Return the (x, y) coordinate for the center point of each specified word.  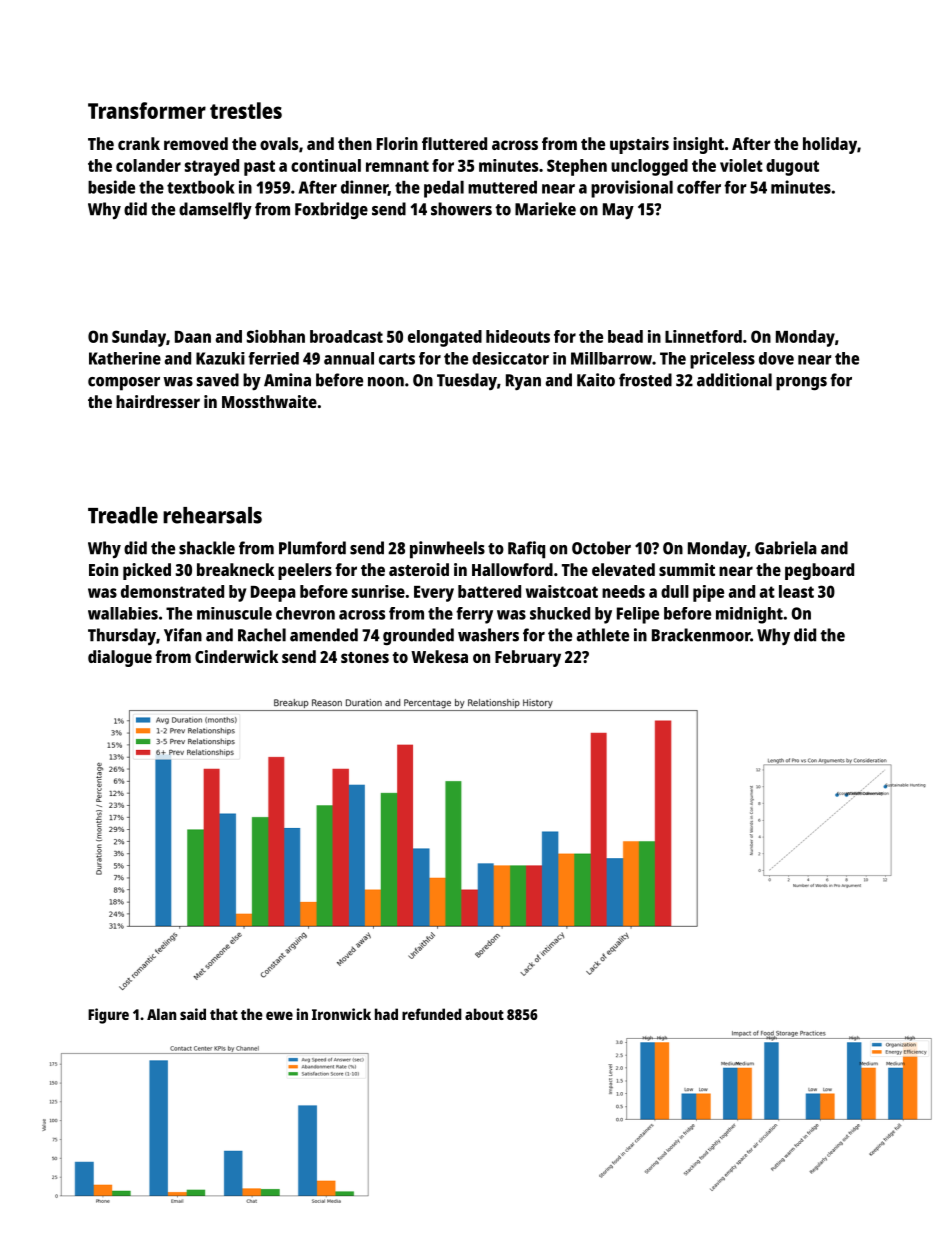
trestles (246, 110)
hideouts (518, 336)
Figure (108, 1016)
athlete (602, 635)
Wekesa (439, 656)
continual (326, 165)
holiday (830, 145)
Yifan (183, 635)
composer (124, 384)
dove (776, 358)
